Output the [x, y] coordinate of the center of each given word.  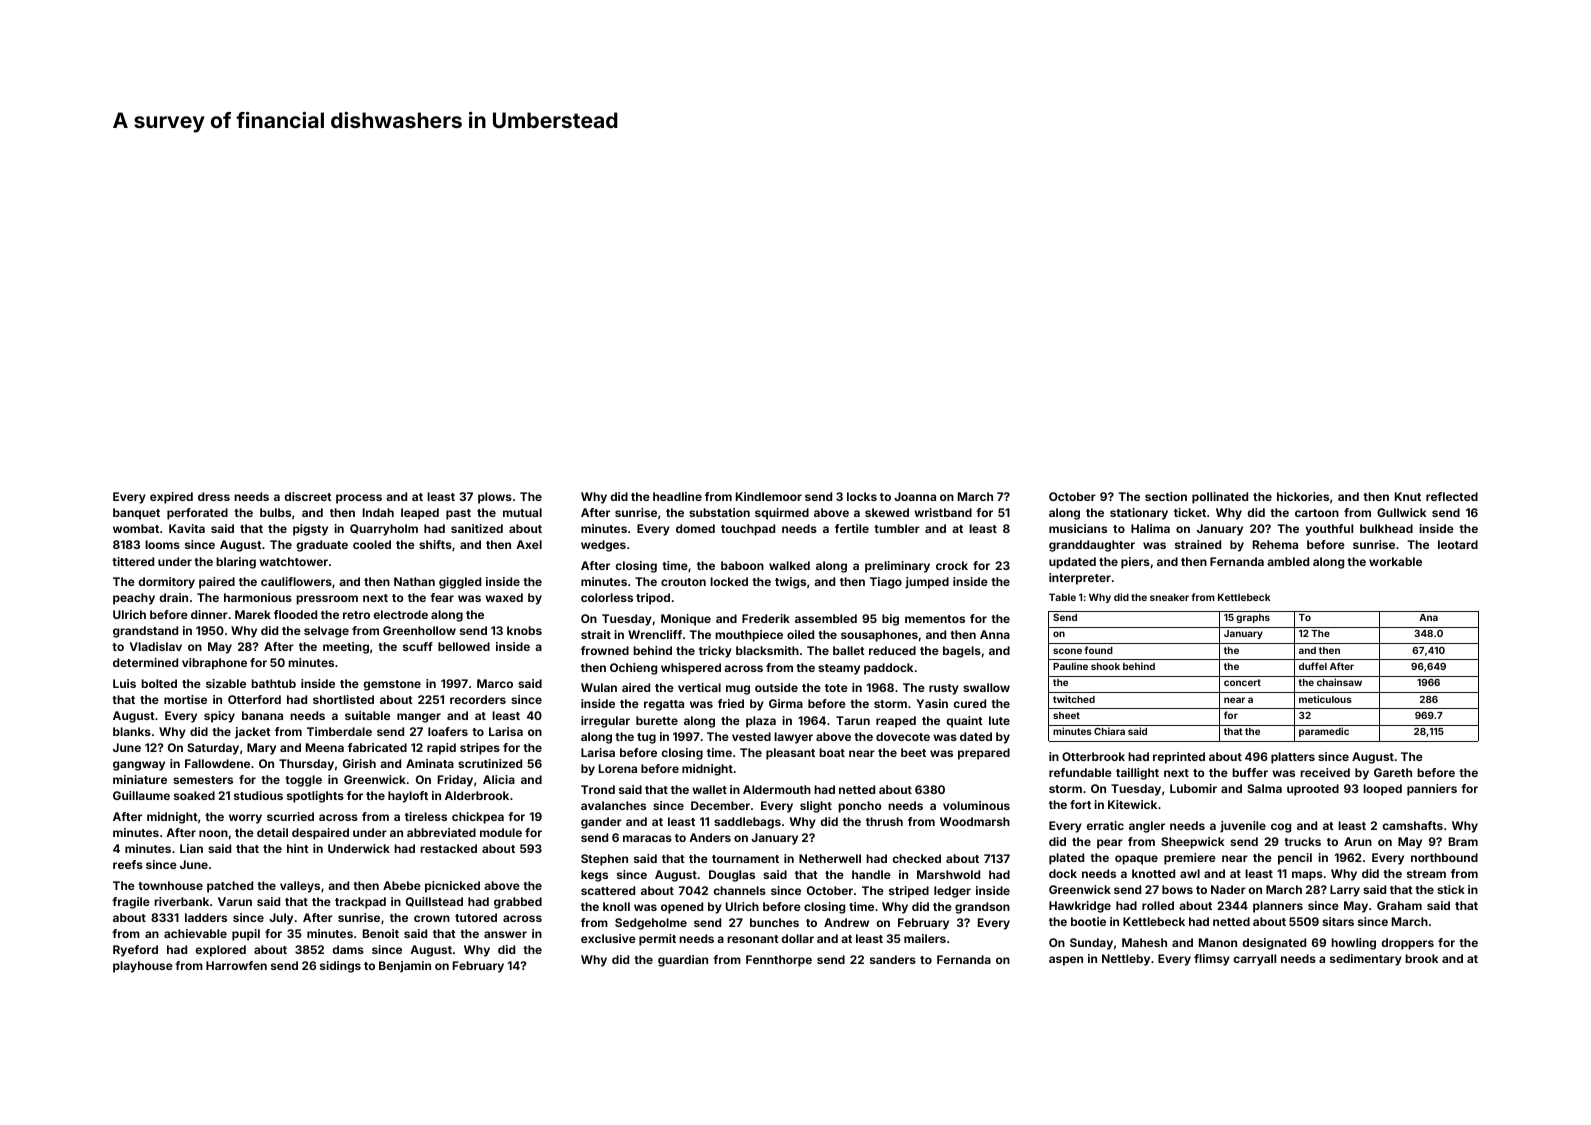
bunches [774, 922]
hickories [1303, 496]
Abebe [402, 885]
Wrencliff [655, 634]
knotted [1153, 873]
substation [719, 512]
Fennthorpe [779, 961]
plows [495, 498]
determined [145, 662]
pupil [246, 935]
